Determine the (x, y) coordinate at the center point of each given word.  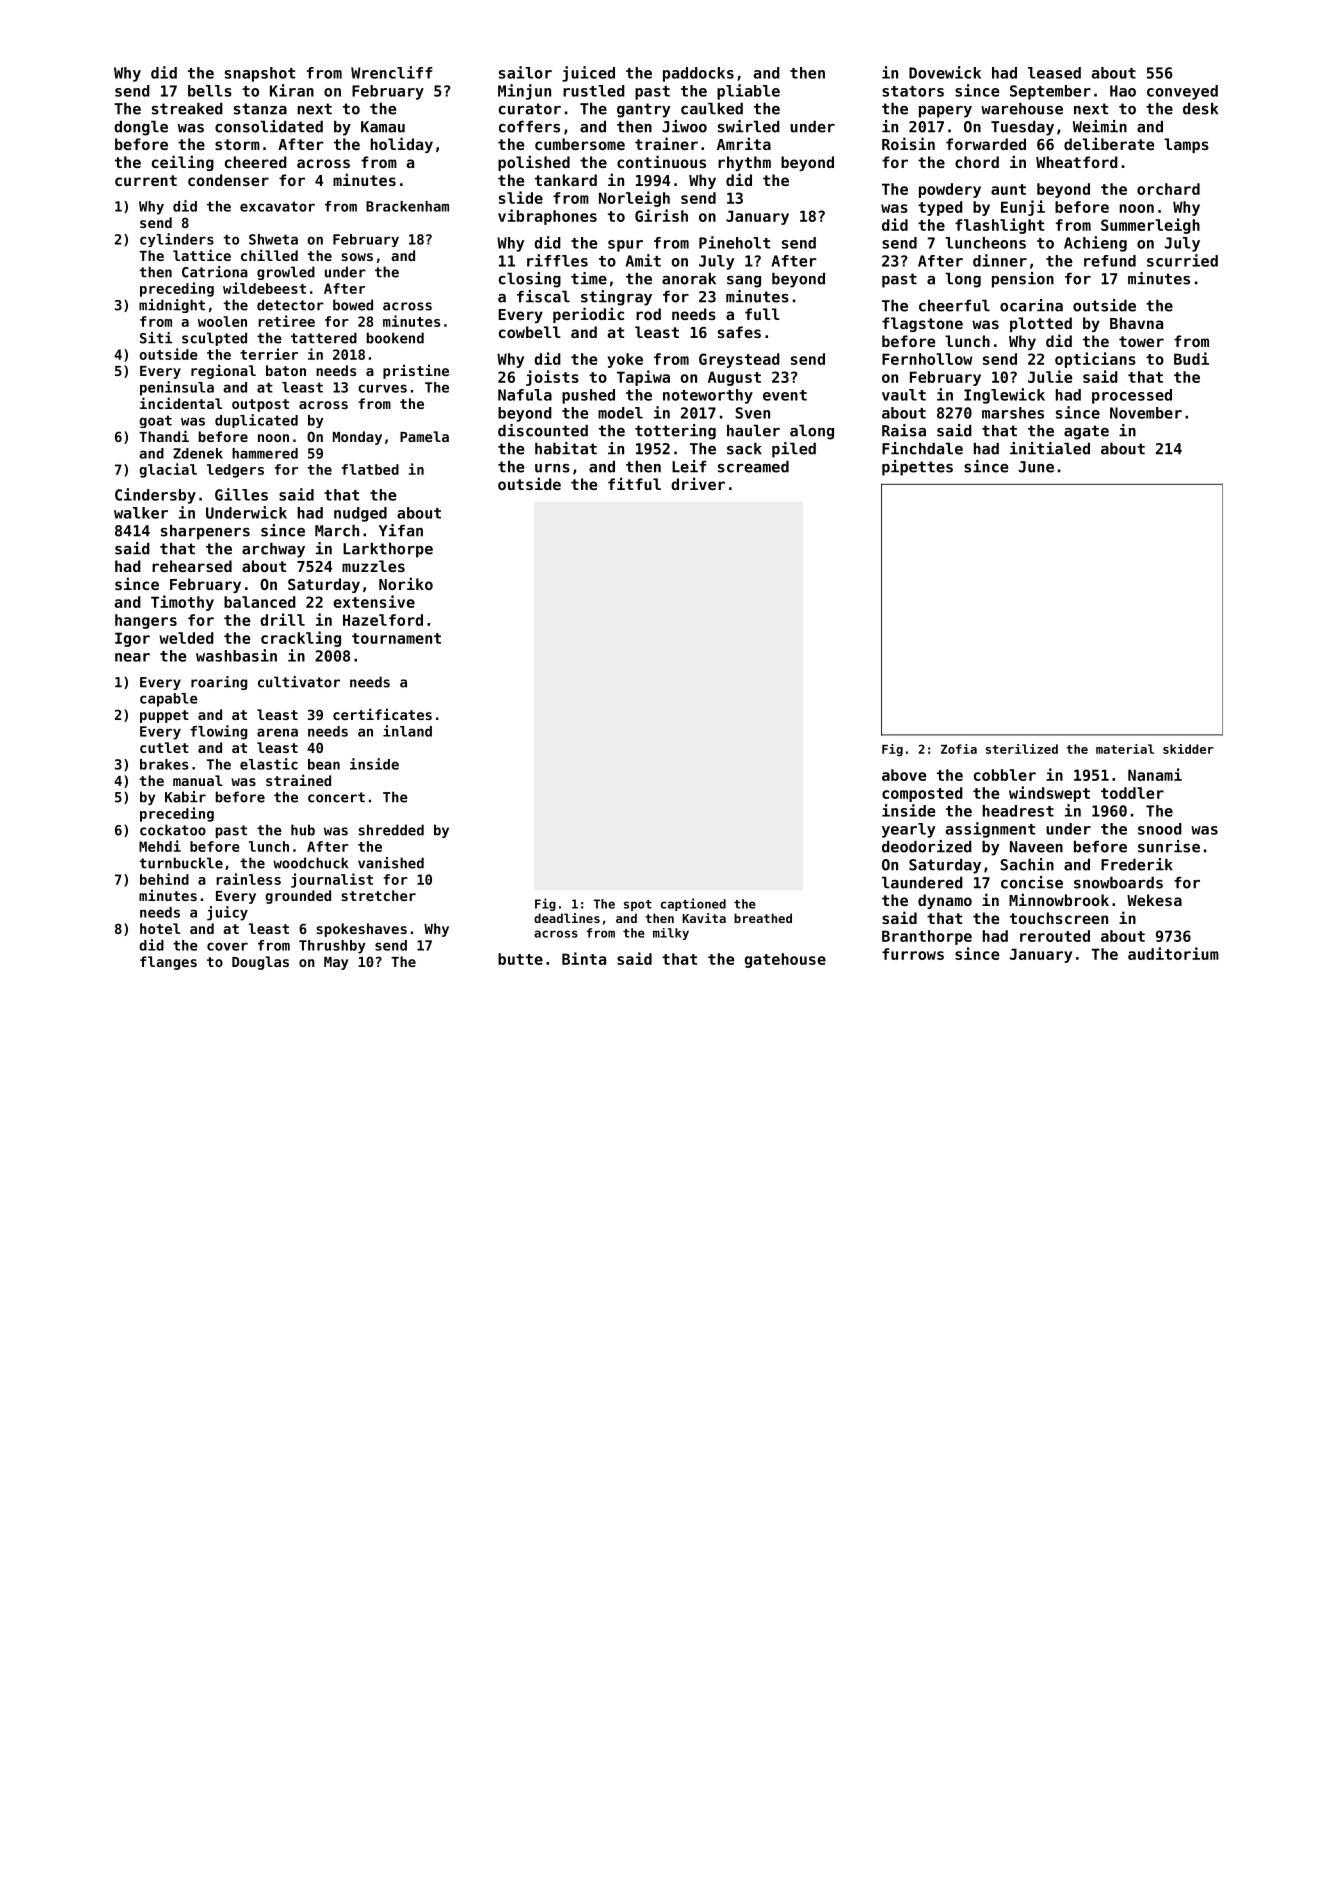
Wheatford (1077, 162)
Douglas (260, 963)
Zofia (959, 749)
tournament (396, 638)
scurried (1182, 260)
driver (698, 483)
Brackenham (407, 206)
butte (520, 959)
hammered (265, 453)
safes (739, 332)
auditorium (1173, 953)
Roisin (908, 143)
